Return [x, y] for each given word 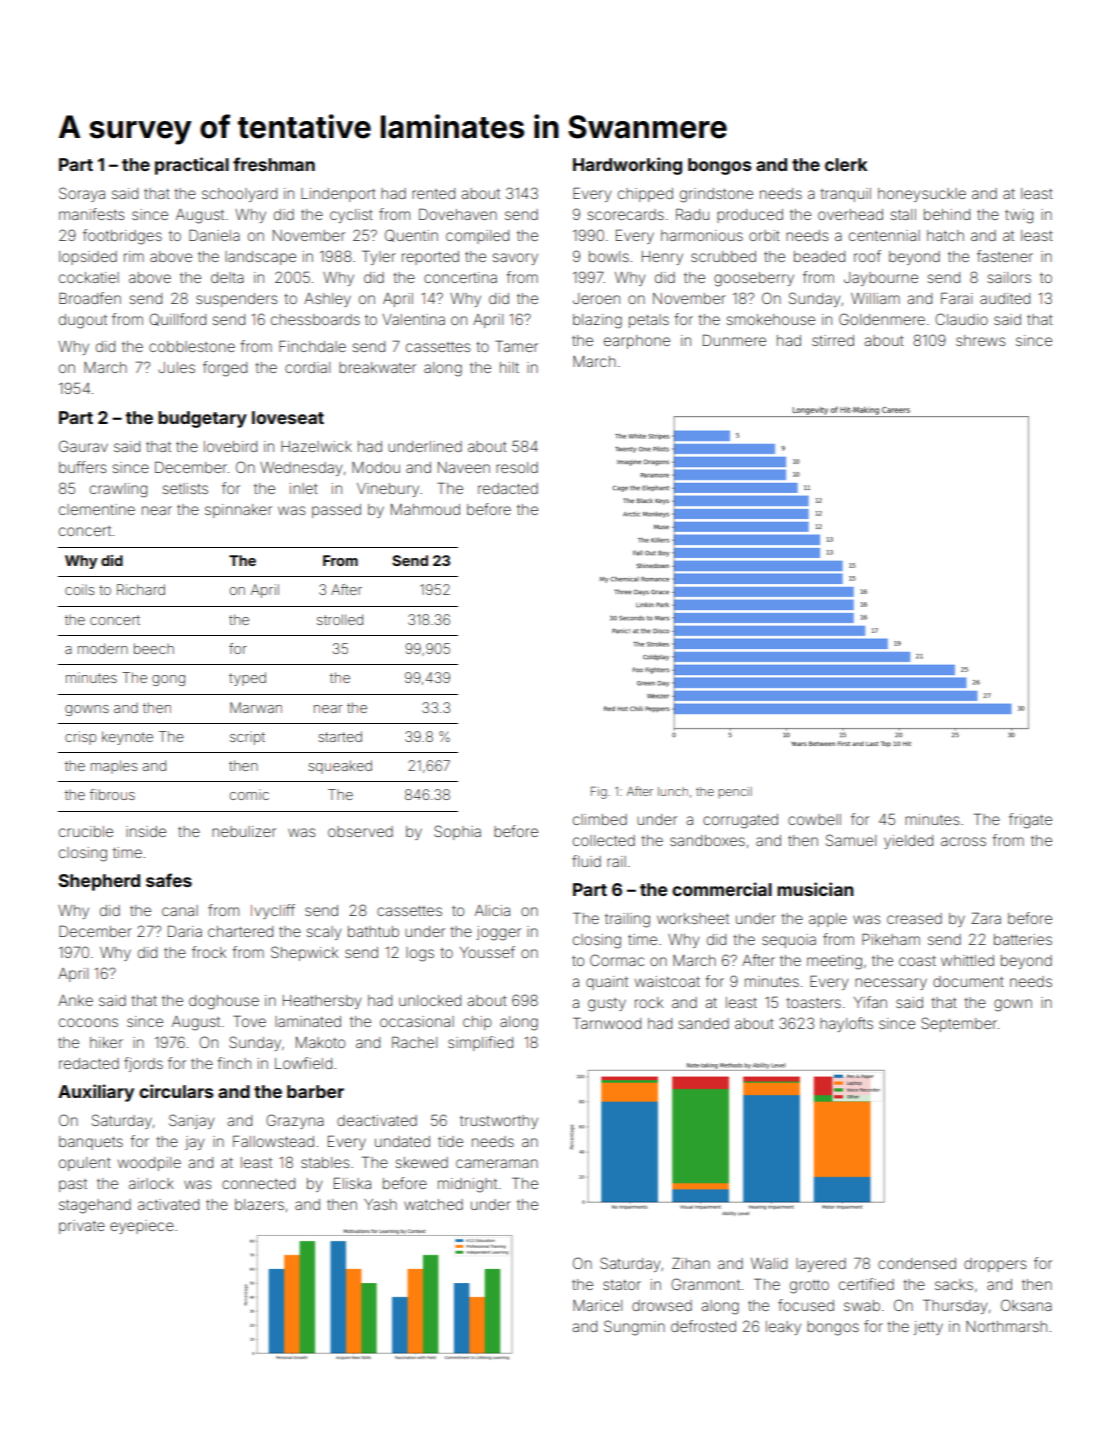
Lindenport [338, 195]
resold [517, 467]
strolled [340, 619]
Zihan [691, 1263]
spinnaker [238, 511]
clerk [846, 164]
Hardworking [627, 166]
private [82, 1227]
